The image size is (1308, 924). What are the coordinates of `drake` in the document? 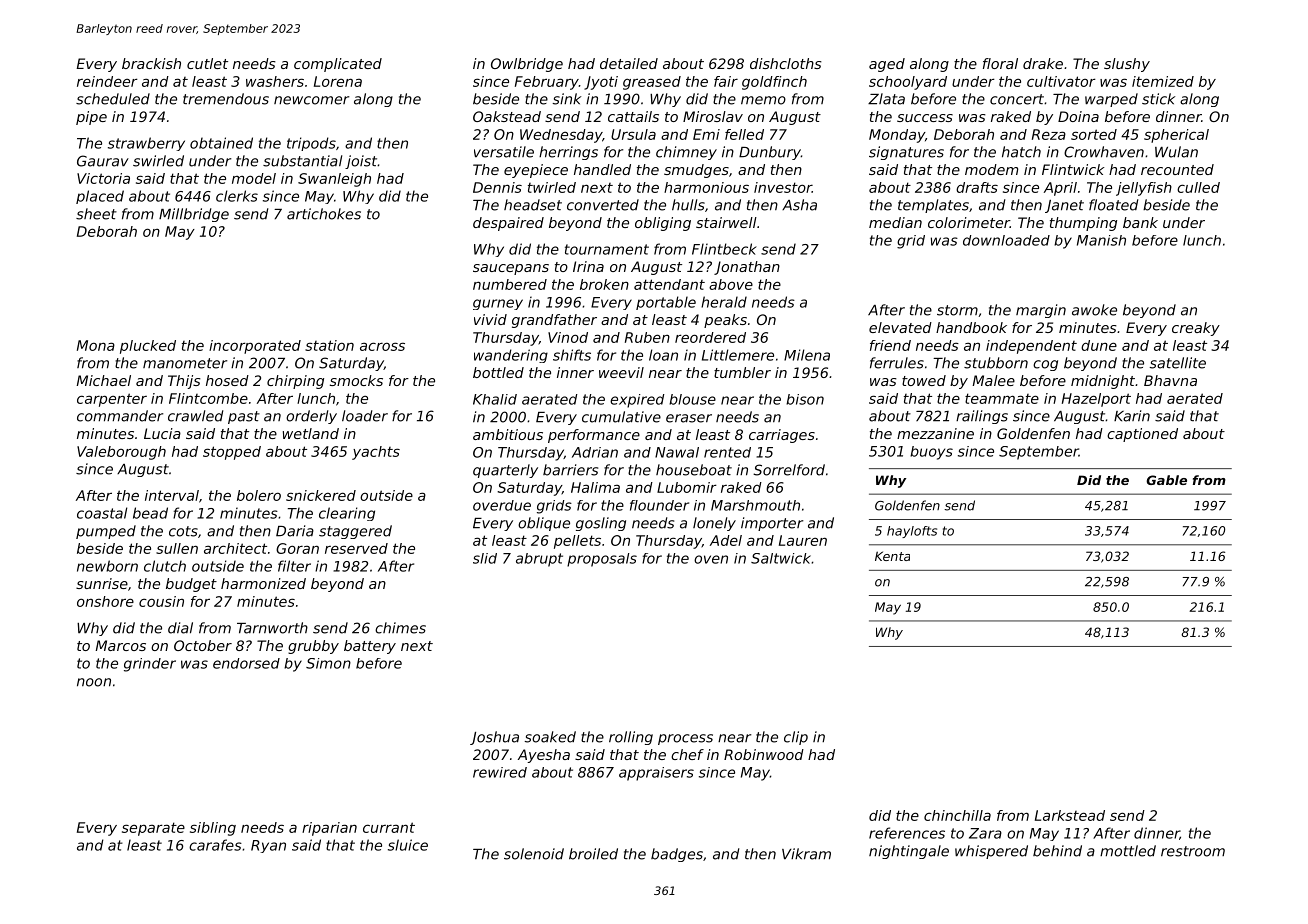 It's located at (1043, 63).
